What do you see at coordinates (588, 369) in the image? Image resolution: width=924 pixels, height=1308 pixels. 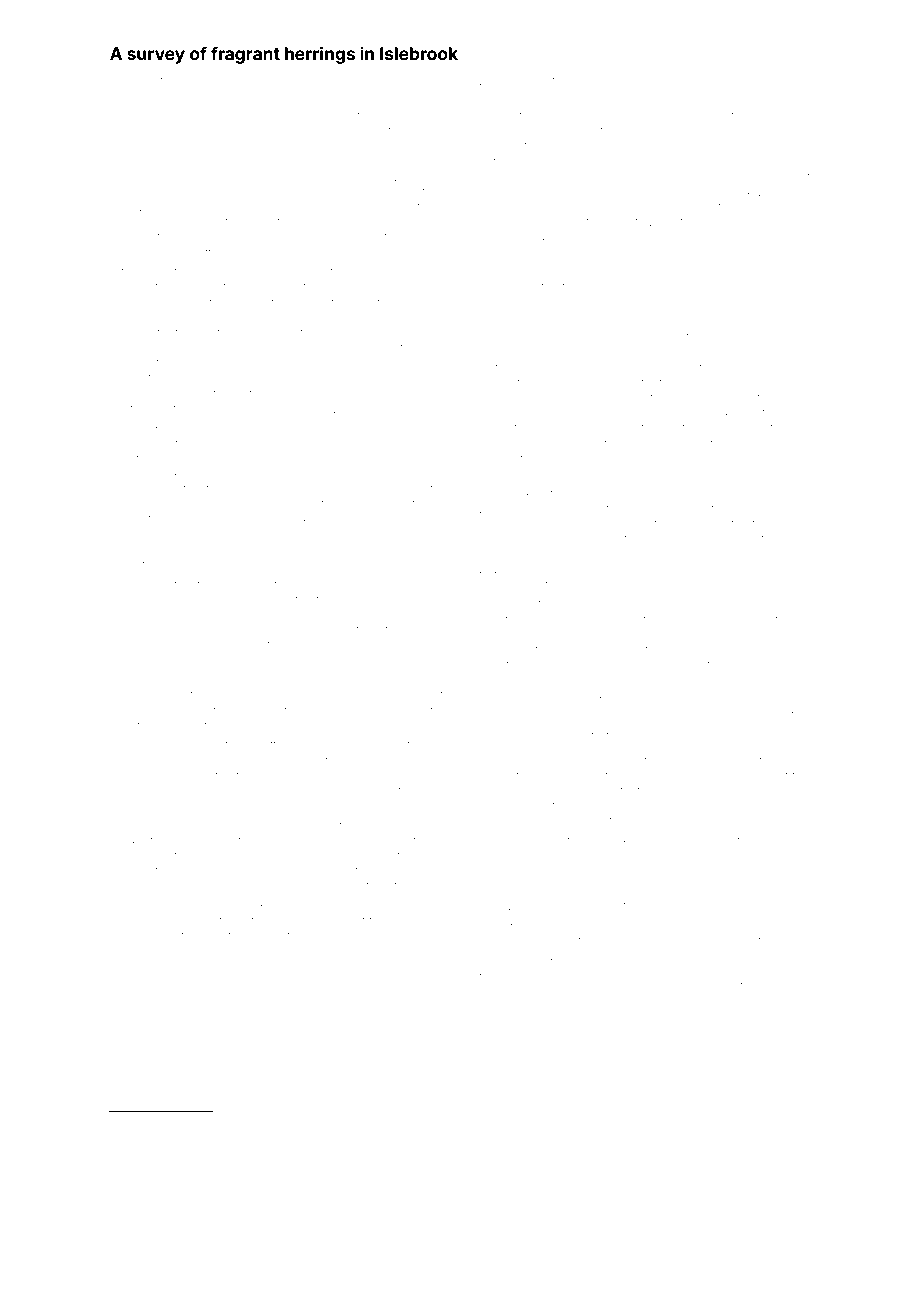 I see `Weavergate` at bounding box center [588, 369].
